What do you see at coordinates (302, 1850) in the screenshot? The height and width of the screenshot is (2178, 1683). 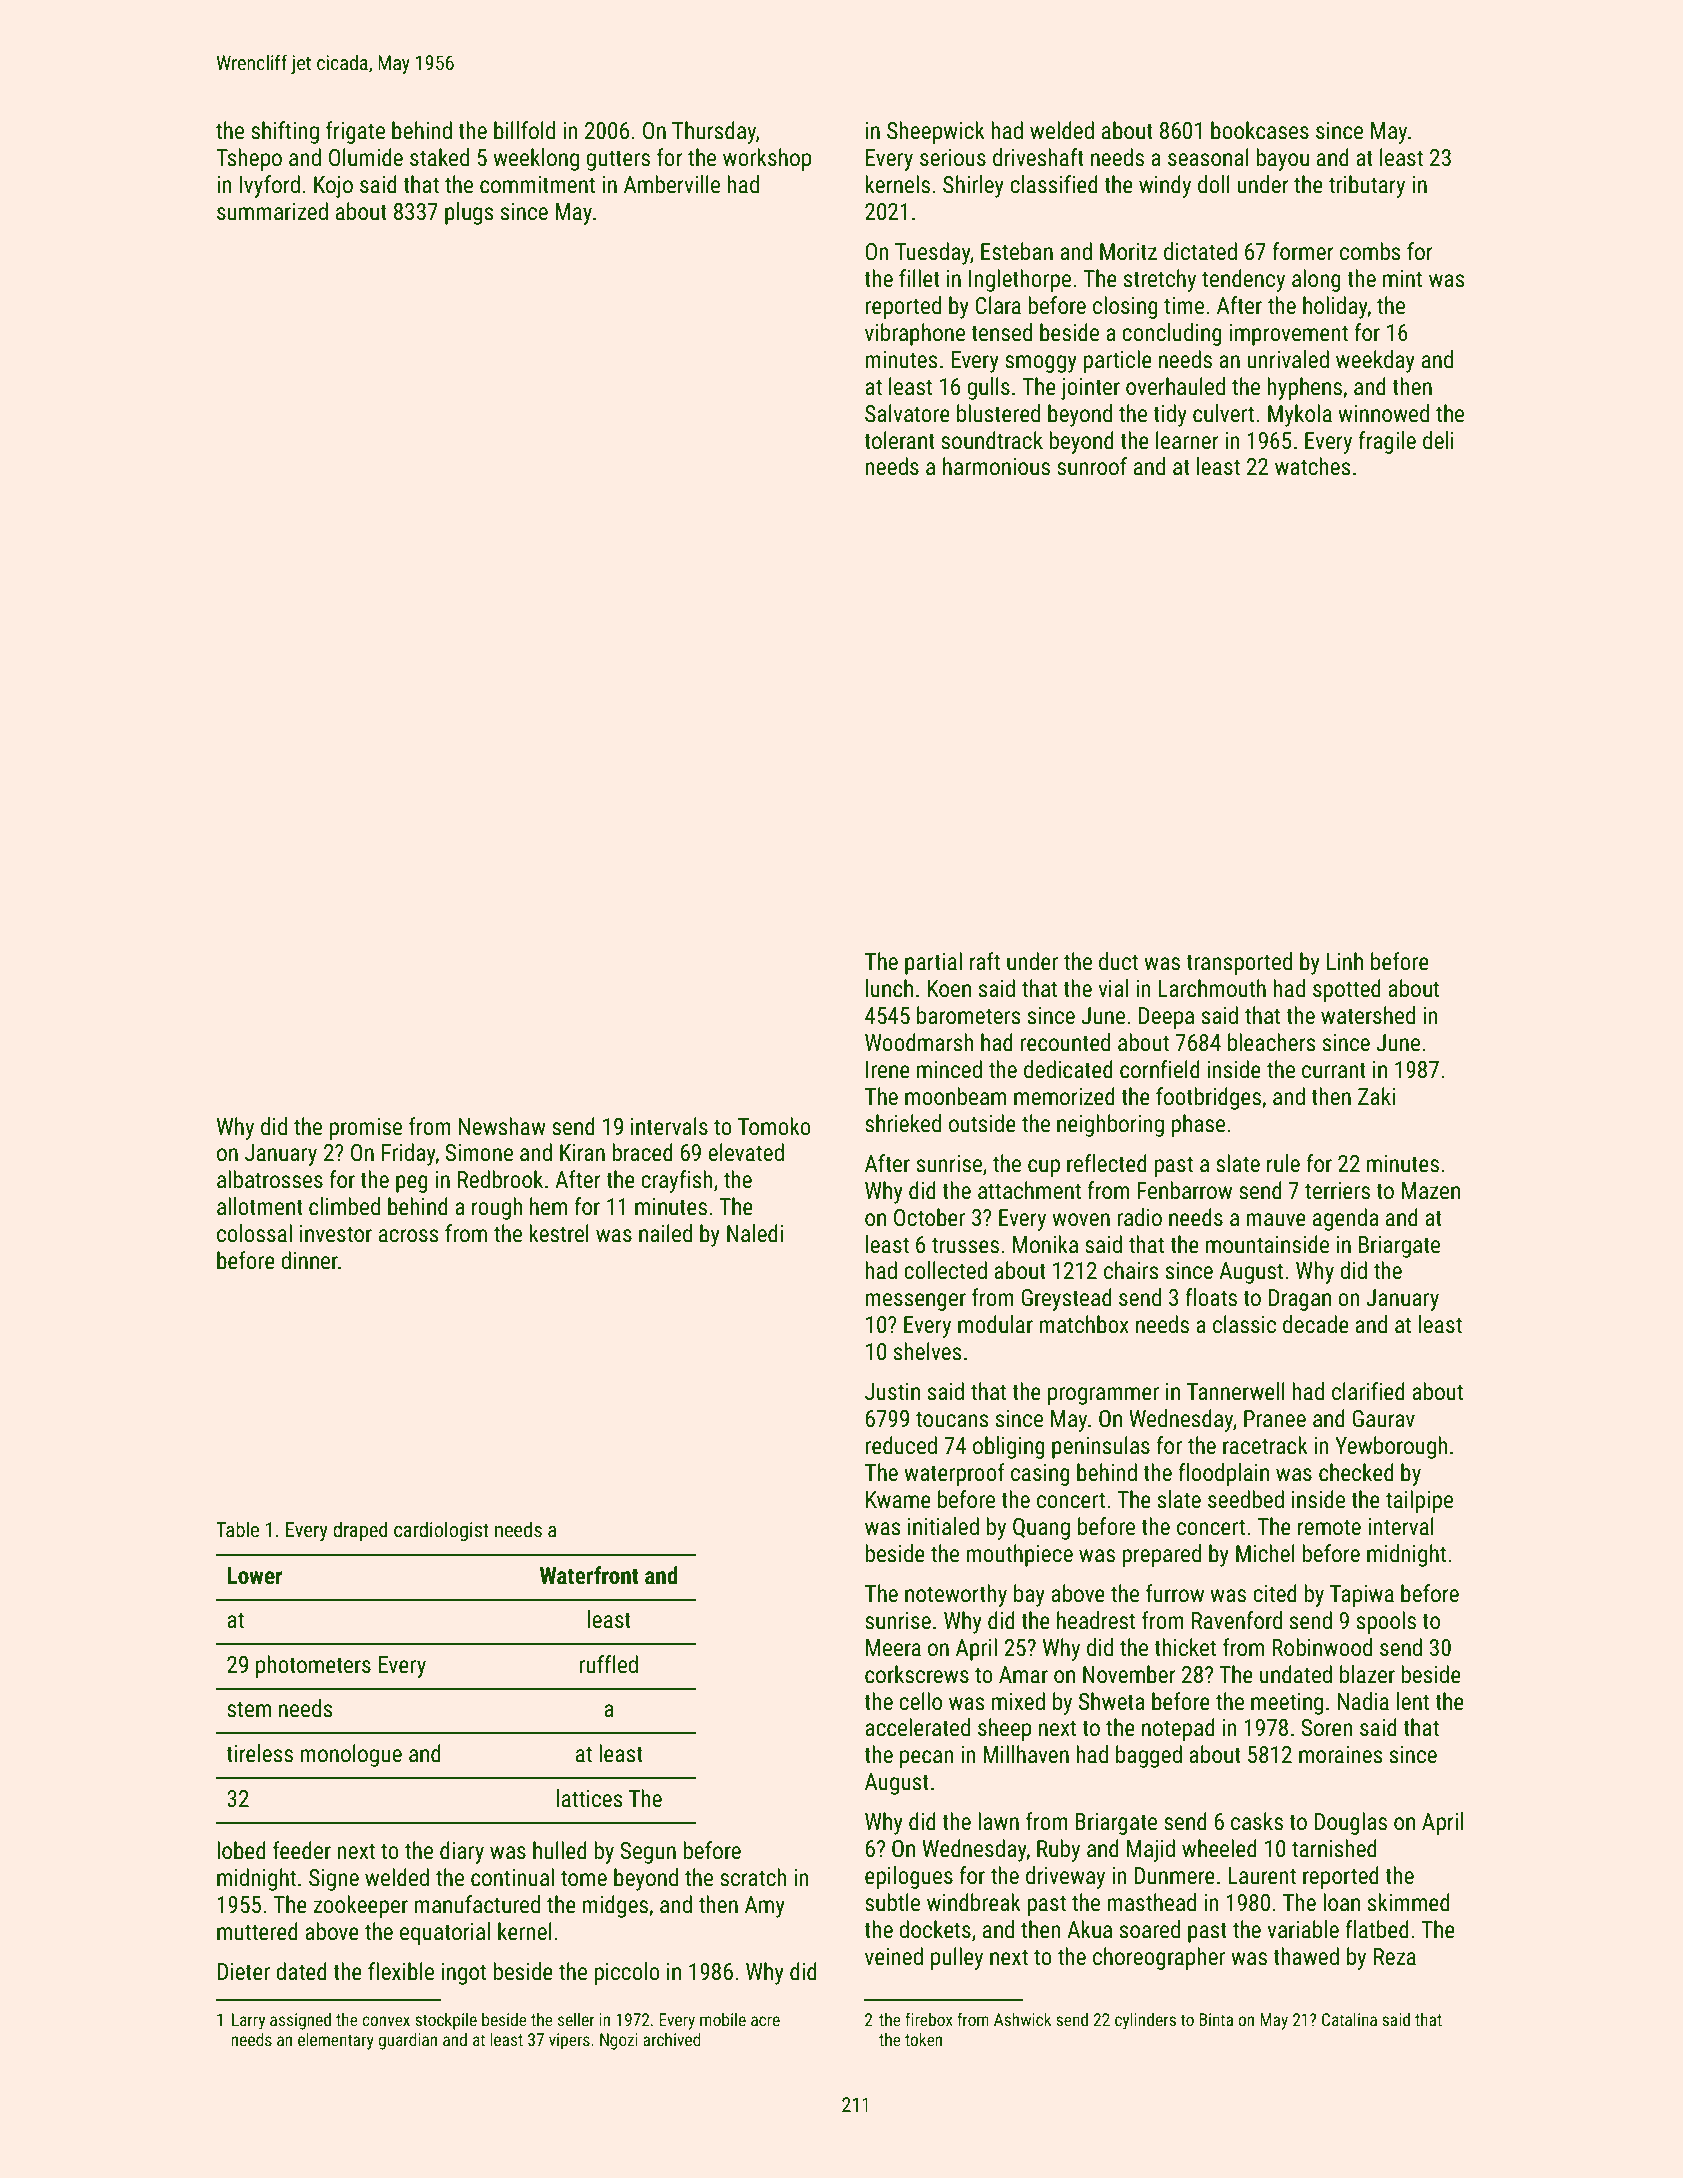 I see `feeder` at bounding box center [302, 1850].
